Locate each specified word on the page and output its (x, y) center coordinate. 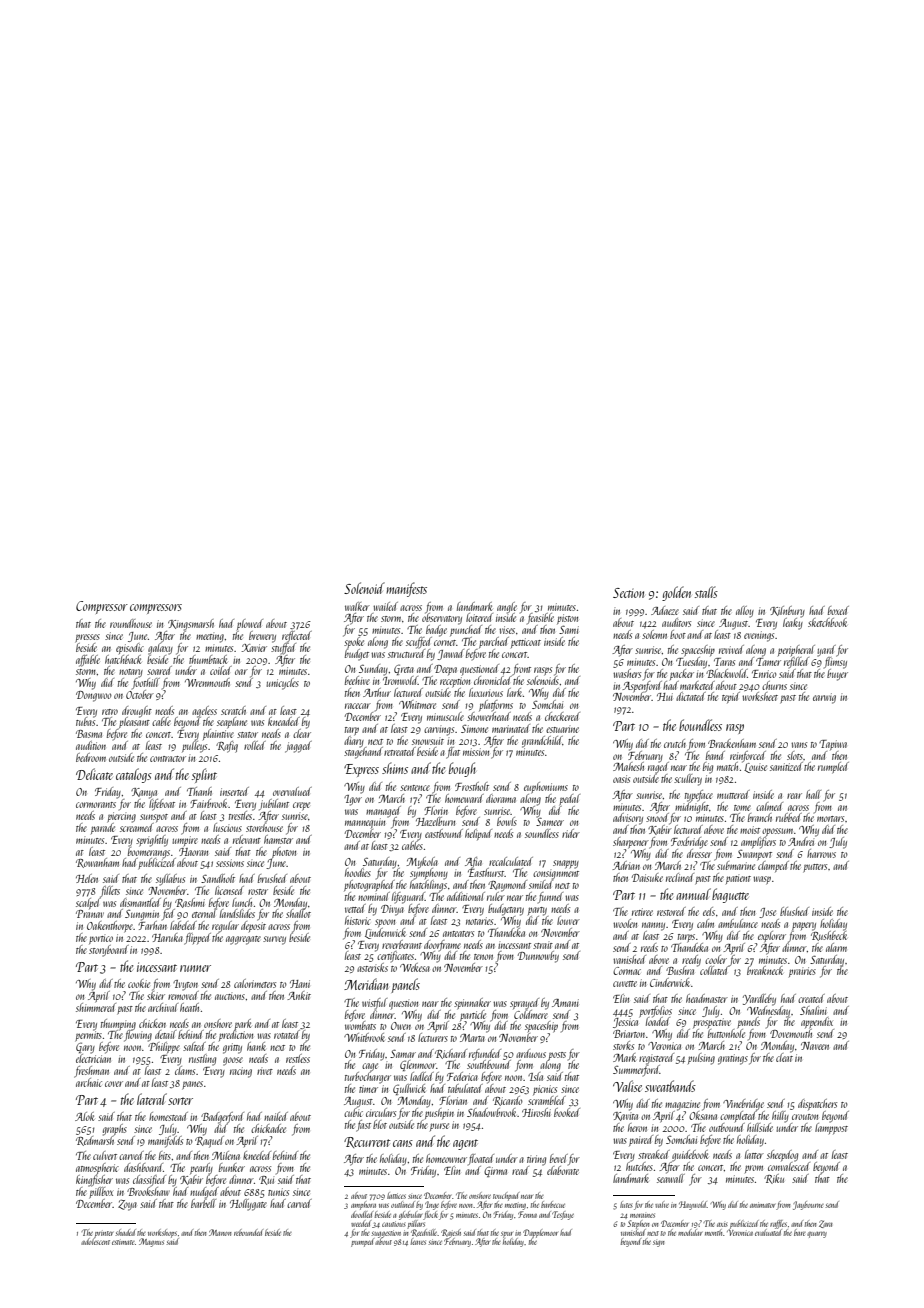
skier (156, 995)
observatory (442, 619)
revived (731, 649)
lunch (242, 902)
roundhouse (131, 623)
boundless (700, 725)
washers (627, 673)
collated (715, 970)
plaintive (218, 734)
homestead (168, 1116)
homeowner (446, 1158)
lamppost (831, 1128)
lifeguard (408, 898)
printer (103, 1234)
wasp (762, 880)
